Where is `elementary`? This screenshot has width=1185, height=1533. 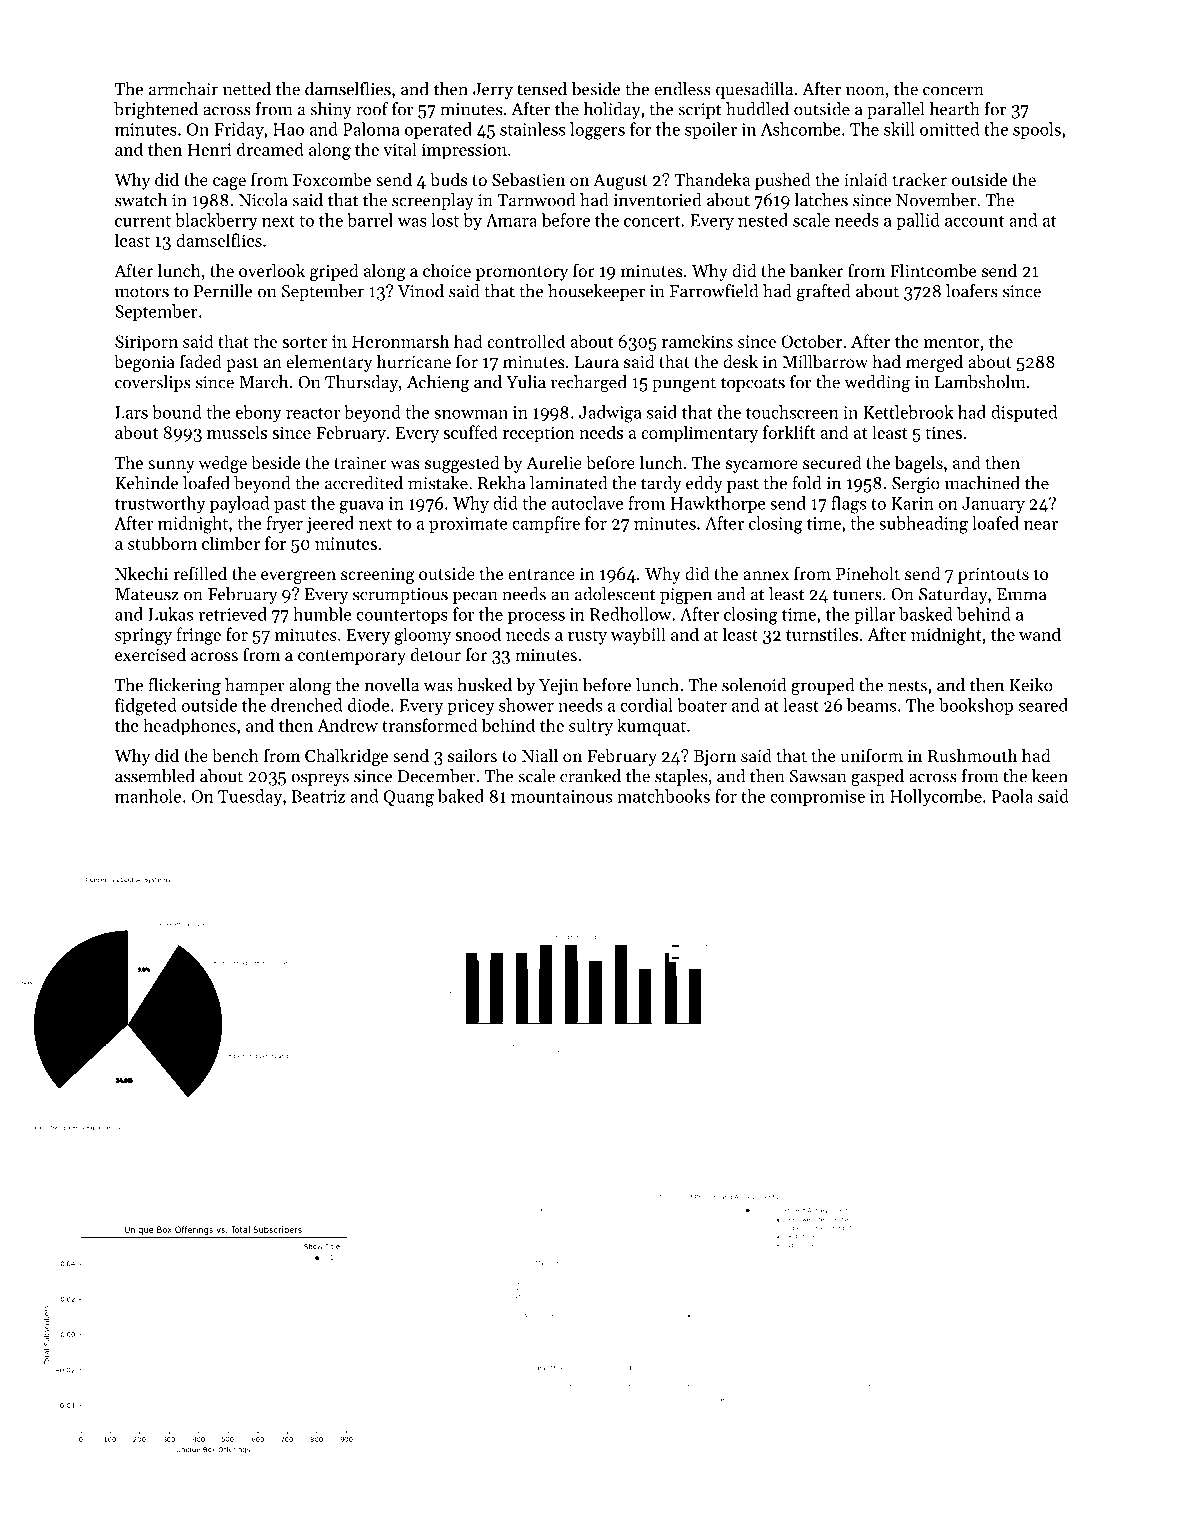 elementary is located at coordinates (329, 363).
